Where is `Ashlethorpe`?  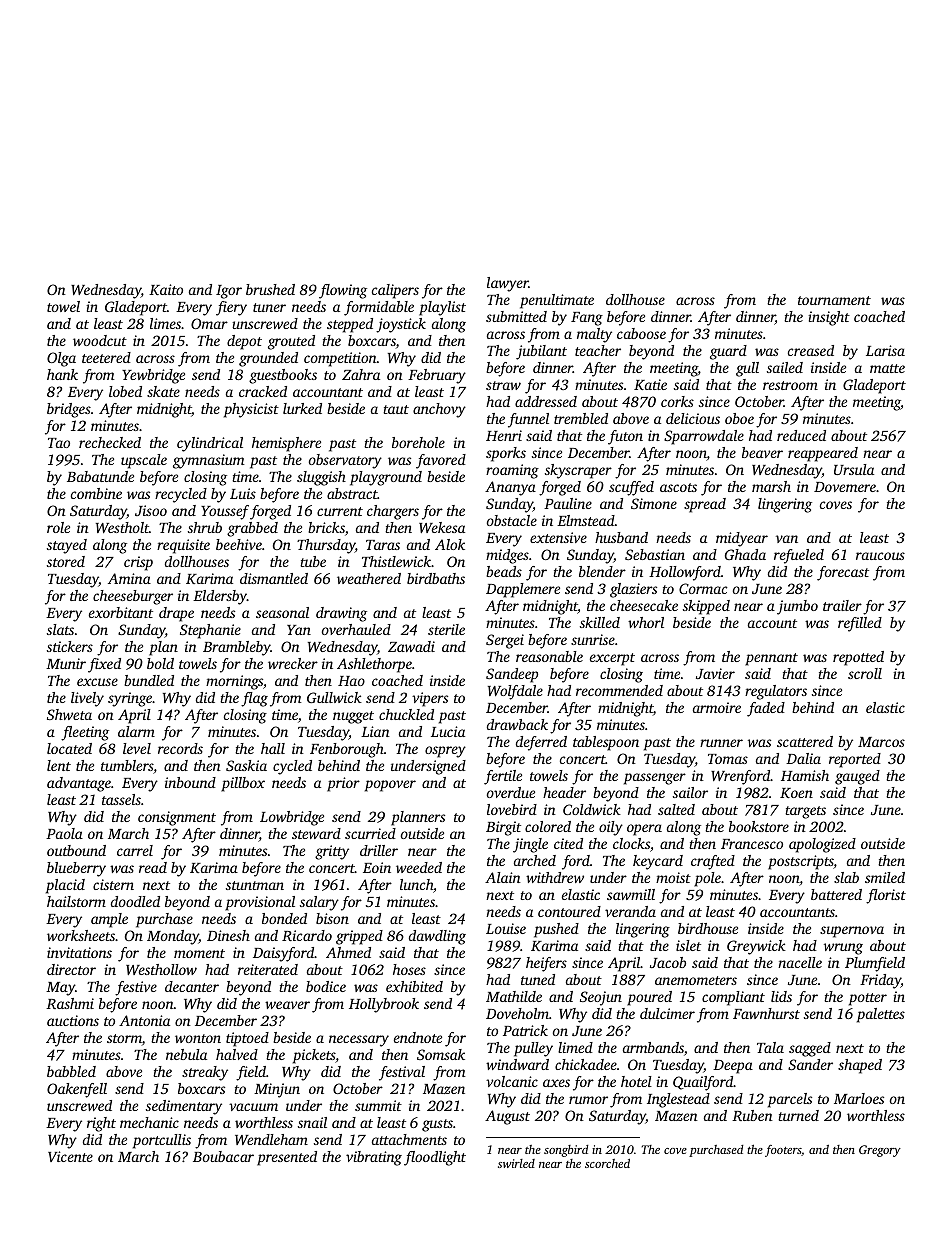 Ashlethorpe is located at coordinates (374, 665).
